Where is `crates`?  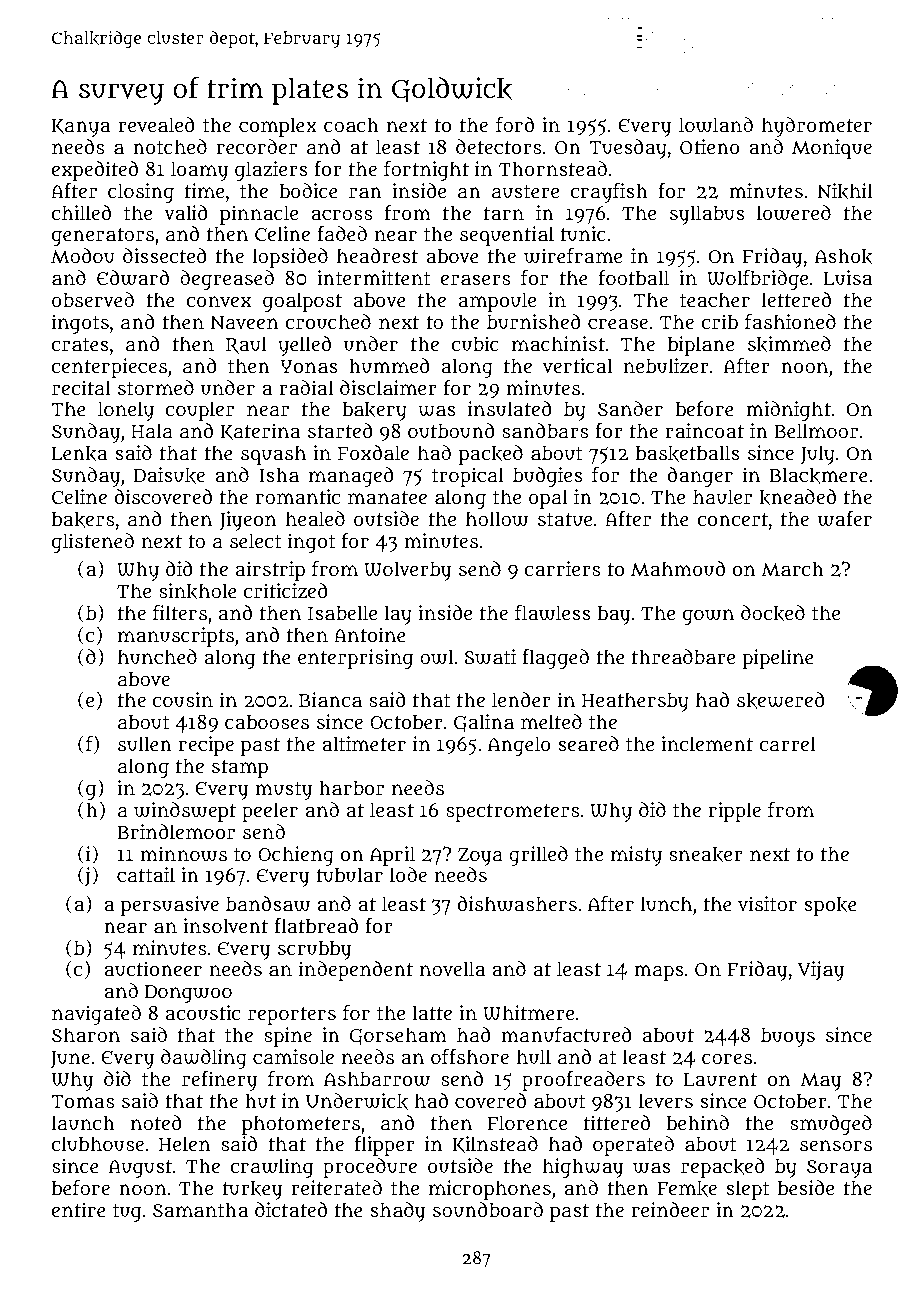 crates is located at coordinates (80, 344).
